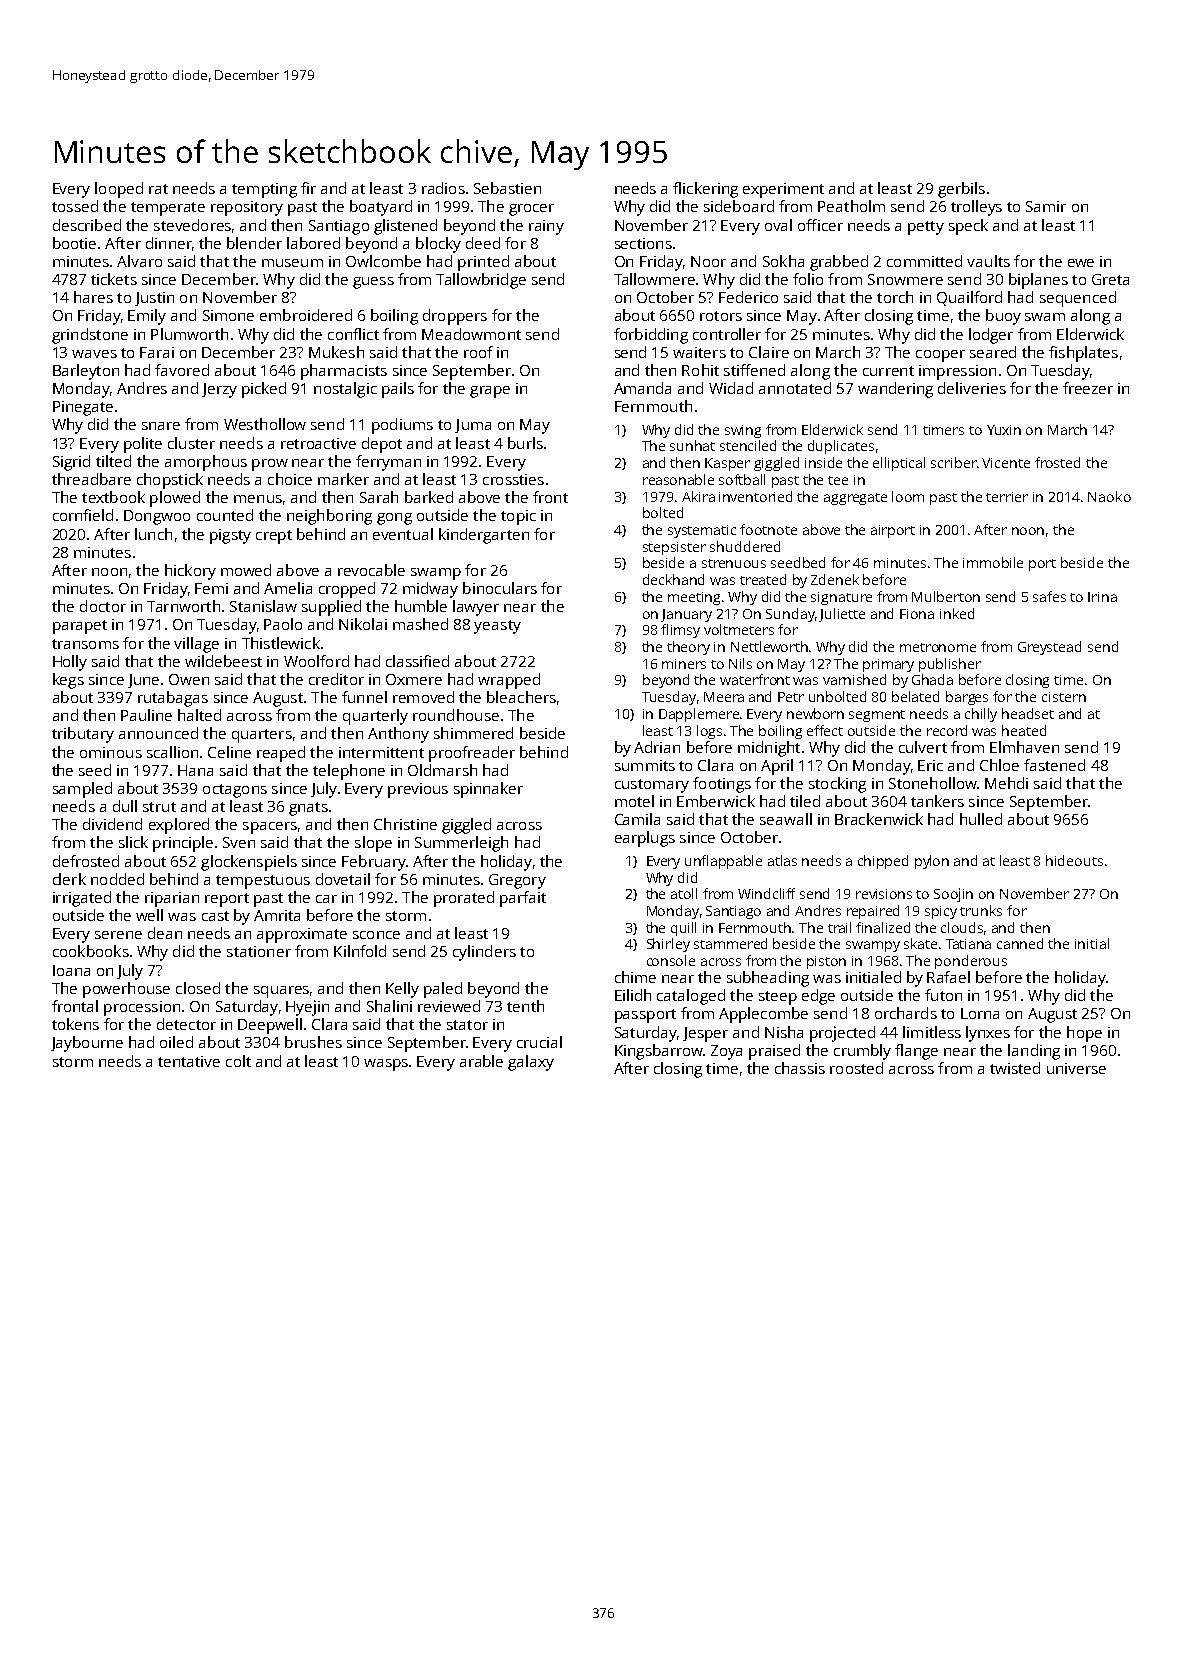  Describe the element at coordinates (94, 354) in the screenshot. I see `waves` at that location.
